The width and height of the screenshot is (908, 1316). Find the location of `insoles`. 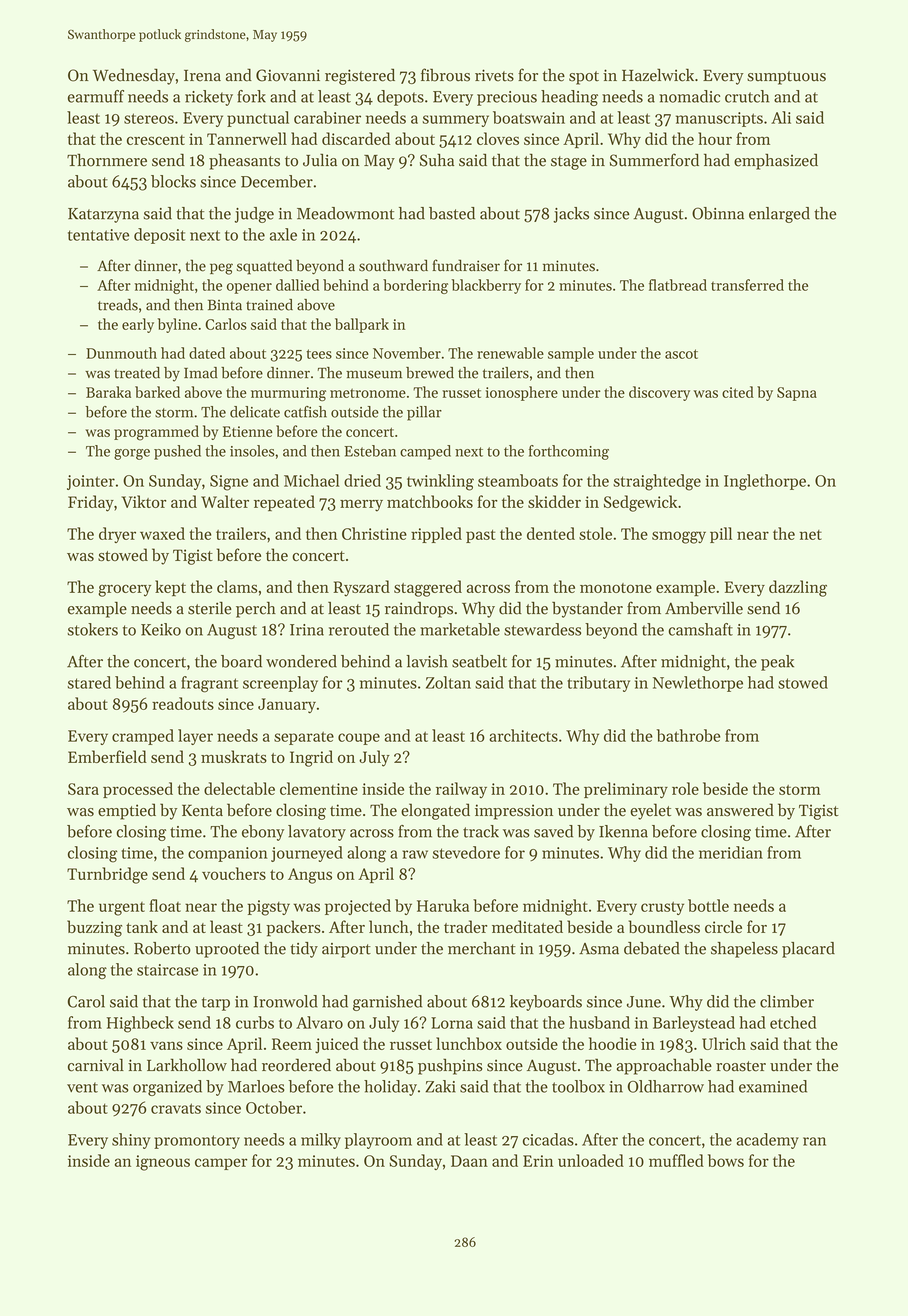

insoles is located at coordinates (252, 451).
